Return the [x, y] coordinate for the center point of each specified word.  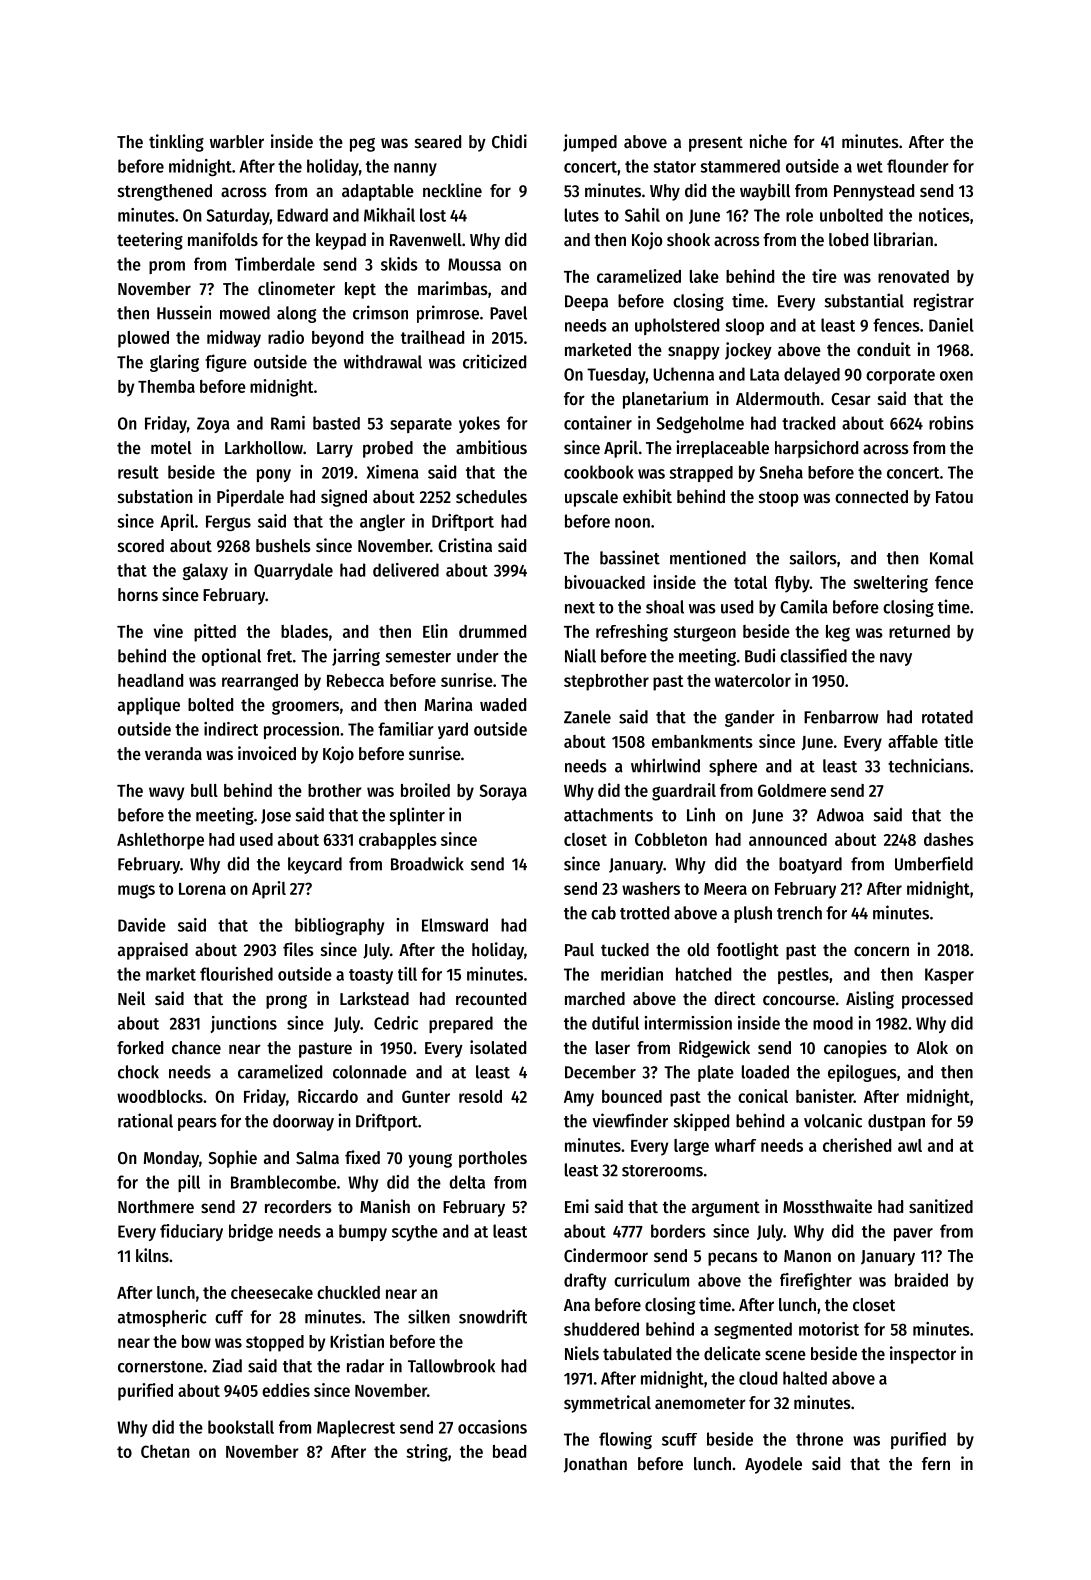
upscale [591, 498]
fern [936, 1463]
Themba [166, 386]
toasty [371, 976]
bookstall [241, 1427]
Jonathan [595, 1465]
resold [480, 1096]
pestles [803, 975]
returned [919, 631]
